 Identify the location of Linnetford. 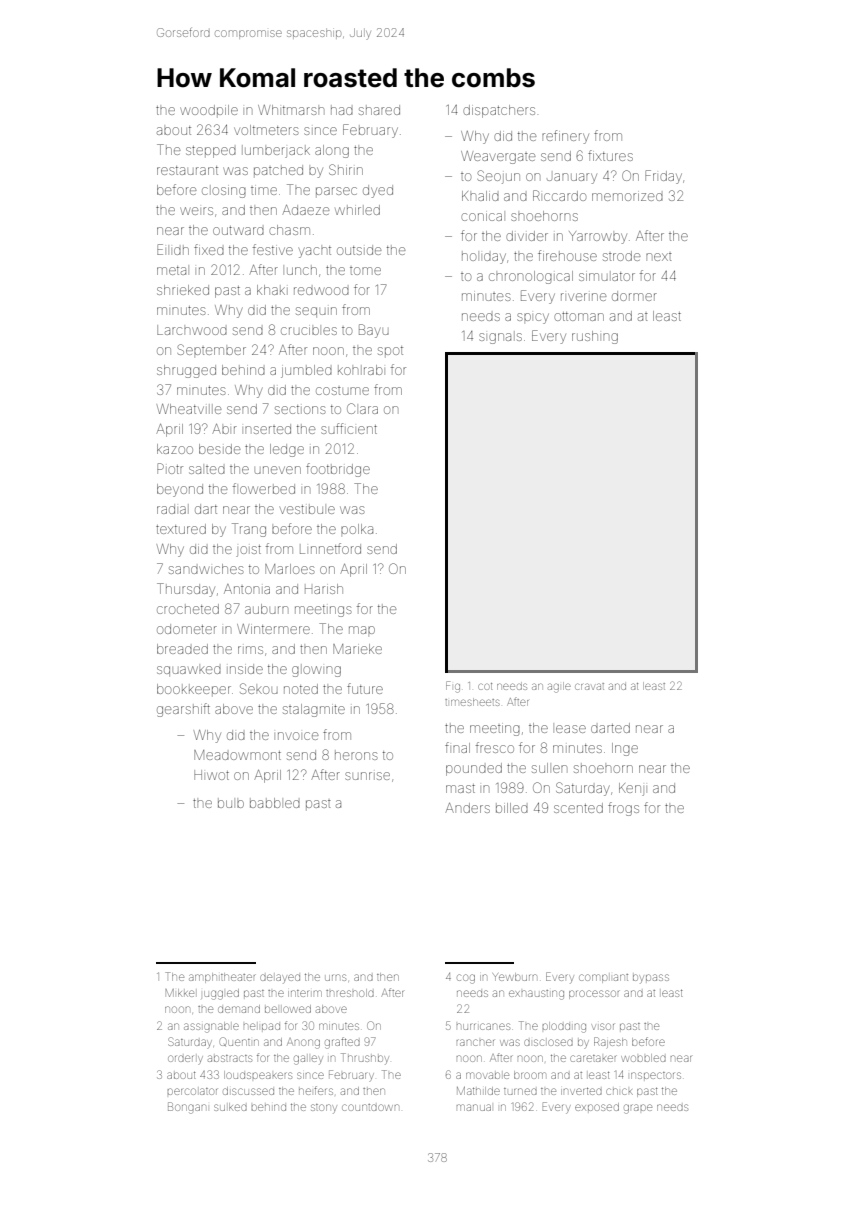
(330, 548).
